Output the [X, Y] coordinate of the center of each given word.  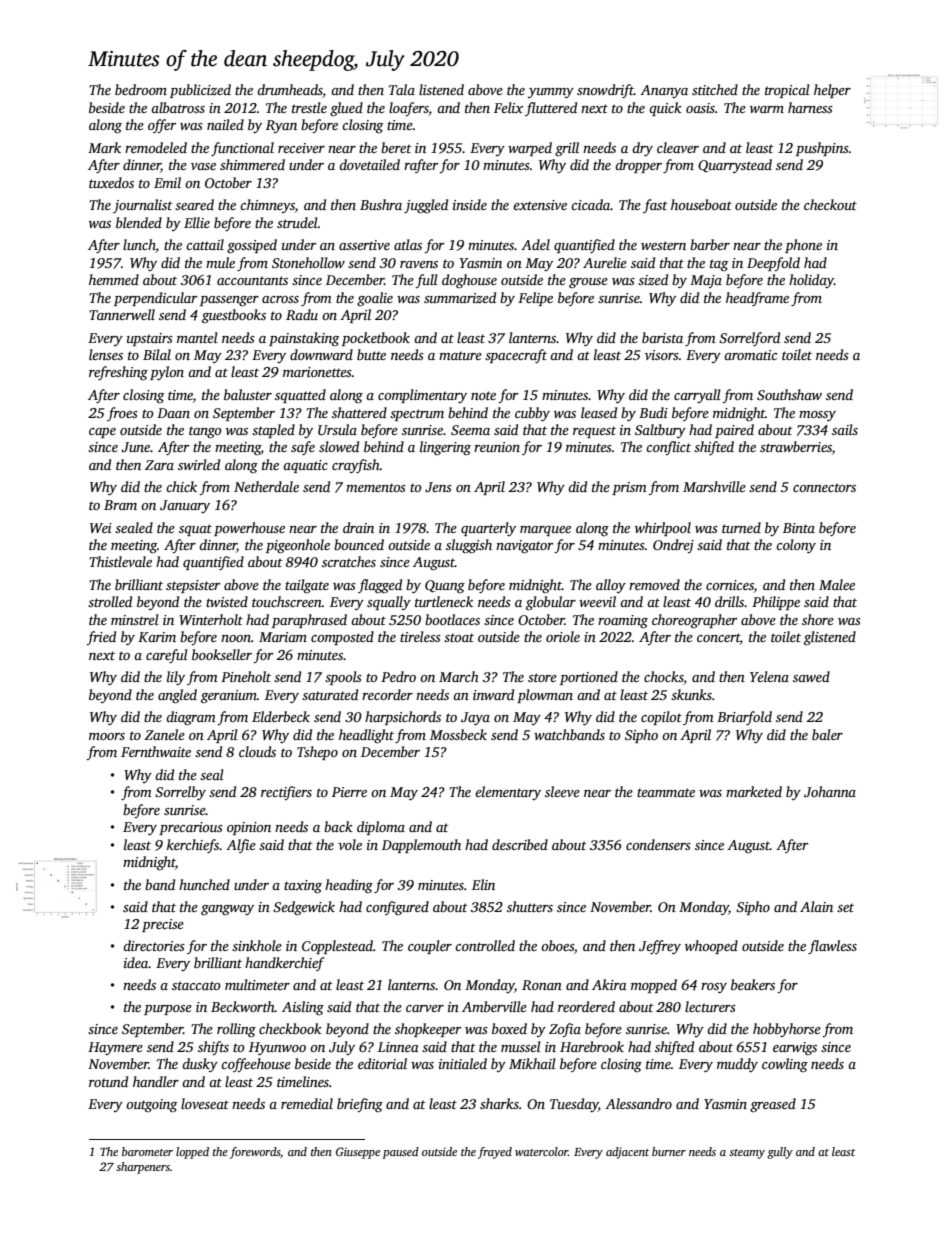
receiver [301, 148]
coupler [430, 947]
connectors [824, 487]
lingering [445, 448]
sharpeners [143, 1168]
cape [102, 433]
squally [389, 603]
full [427, 281]
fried [101, 638]
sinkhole [257, 945]
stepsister [193, 586]
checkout [830, 204]
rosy [714, 988]
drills [730, 601]
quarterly [488, 529]
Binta [799, 528]
